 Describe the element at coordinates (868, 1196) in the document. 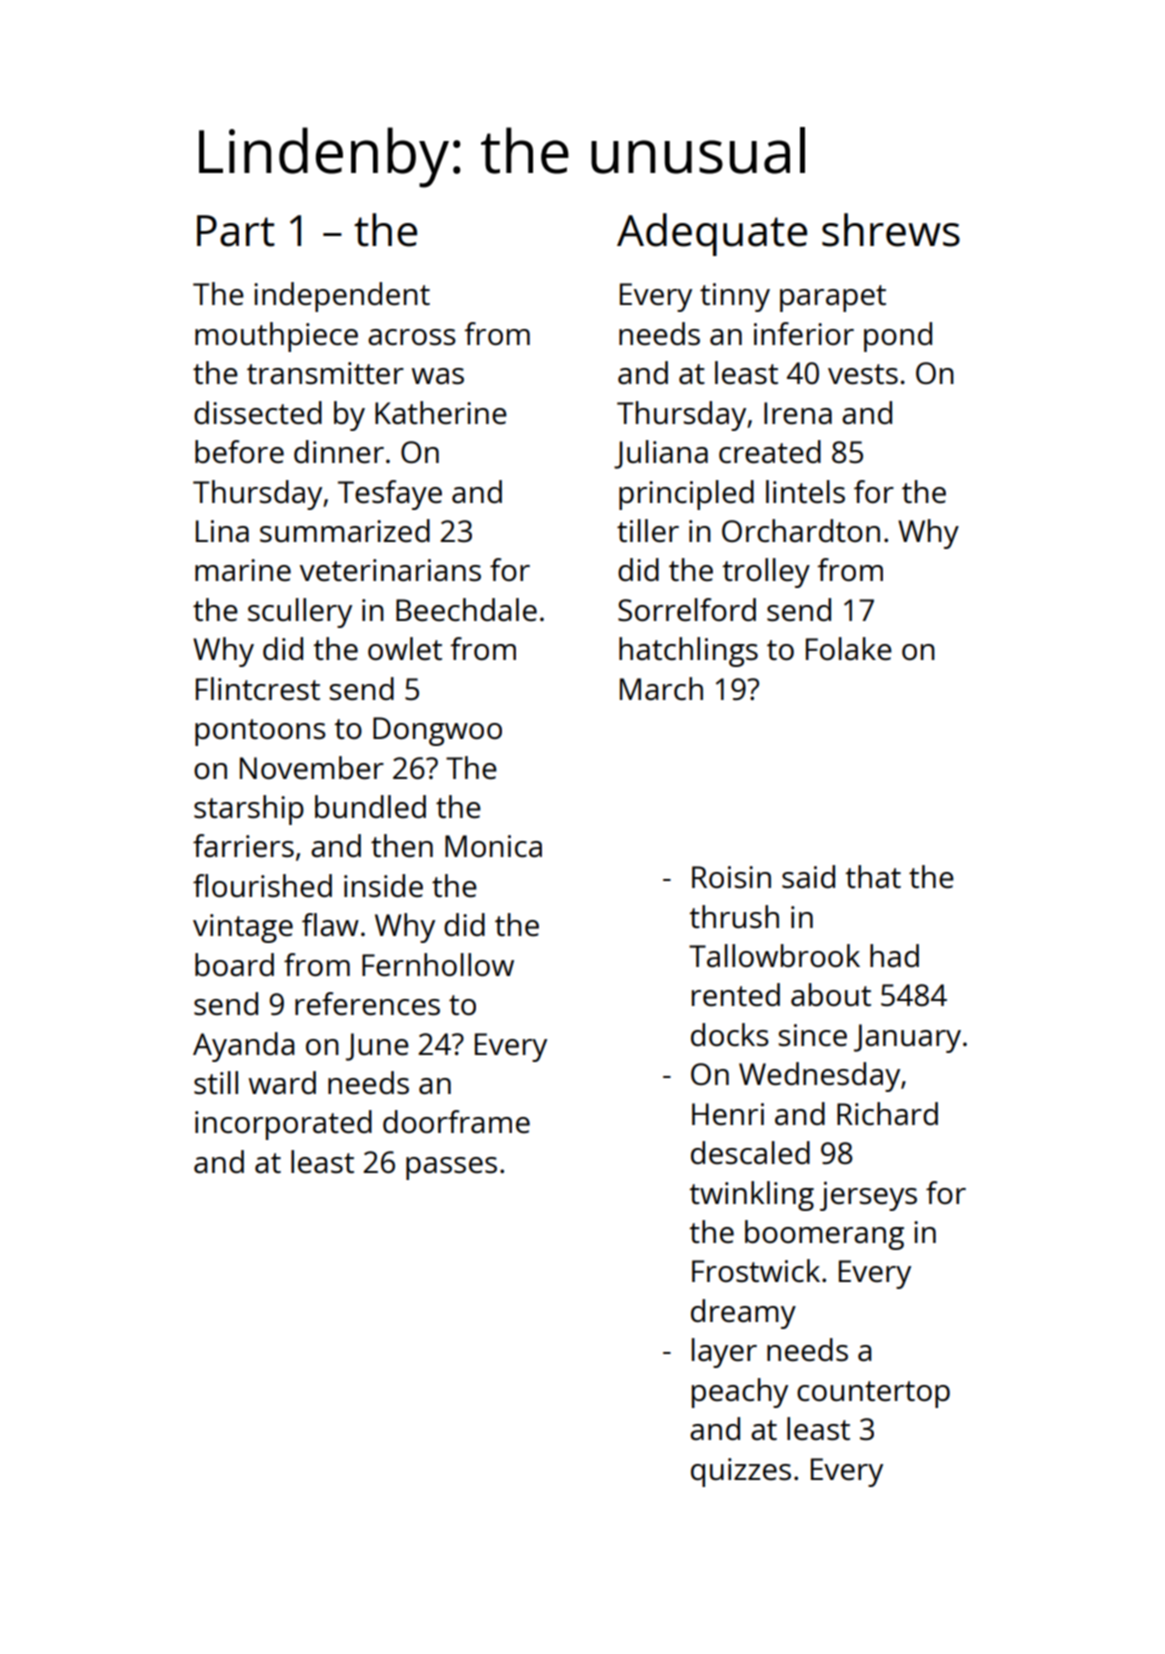

I see `jerseys` at that location.
